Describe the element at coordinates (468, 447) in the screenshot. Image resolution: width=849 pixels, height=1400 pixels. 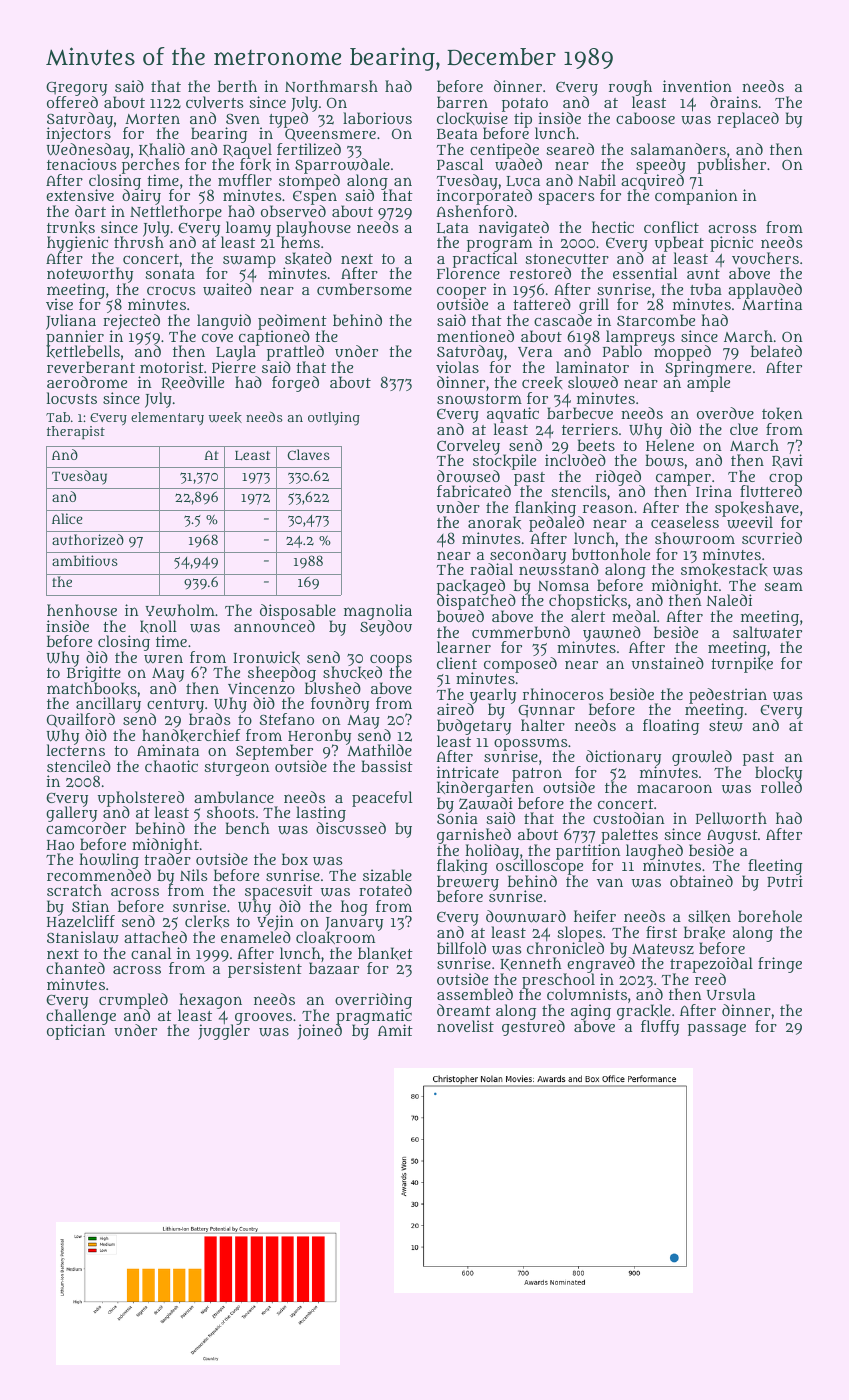
I see `Corveley` at that location.
